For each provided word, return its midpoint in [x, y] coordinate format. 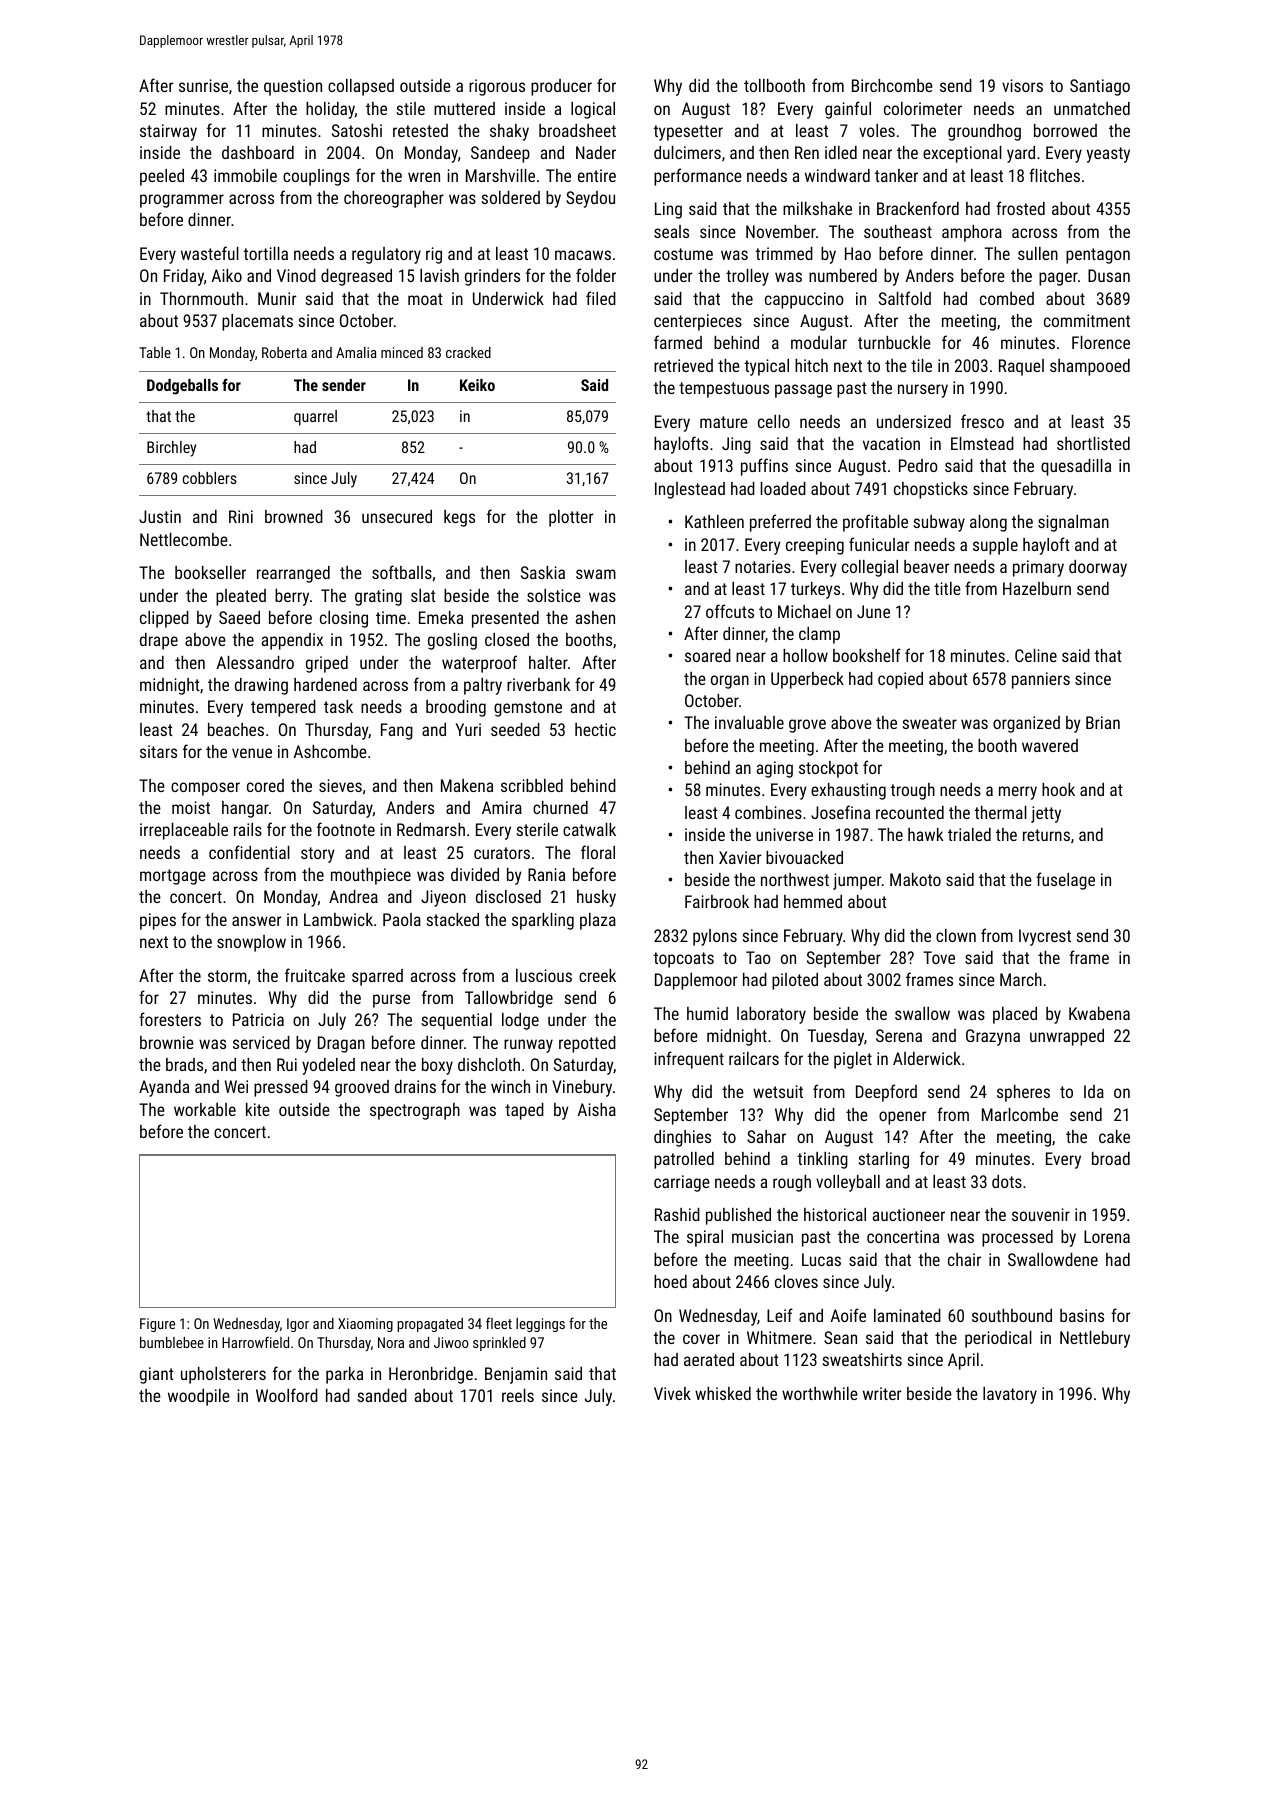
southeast [898, 231]
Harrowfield [255, 1342]
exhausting [848, 791]
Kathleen [714, 521]
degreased [356, 277]
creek [597, 975]
